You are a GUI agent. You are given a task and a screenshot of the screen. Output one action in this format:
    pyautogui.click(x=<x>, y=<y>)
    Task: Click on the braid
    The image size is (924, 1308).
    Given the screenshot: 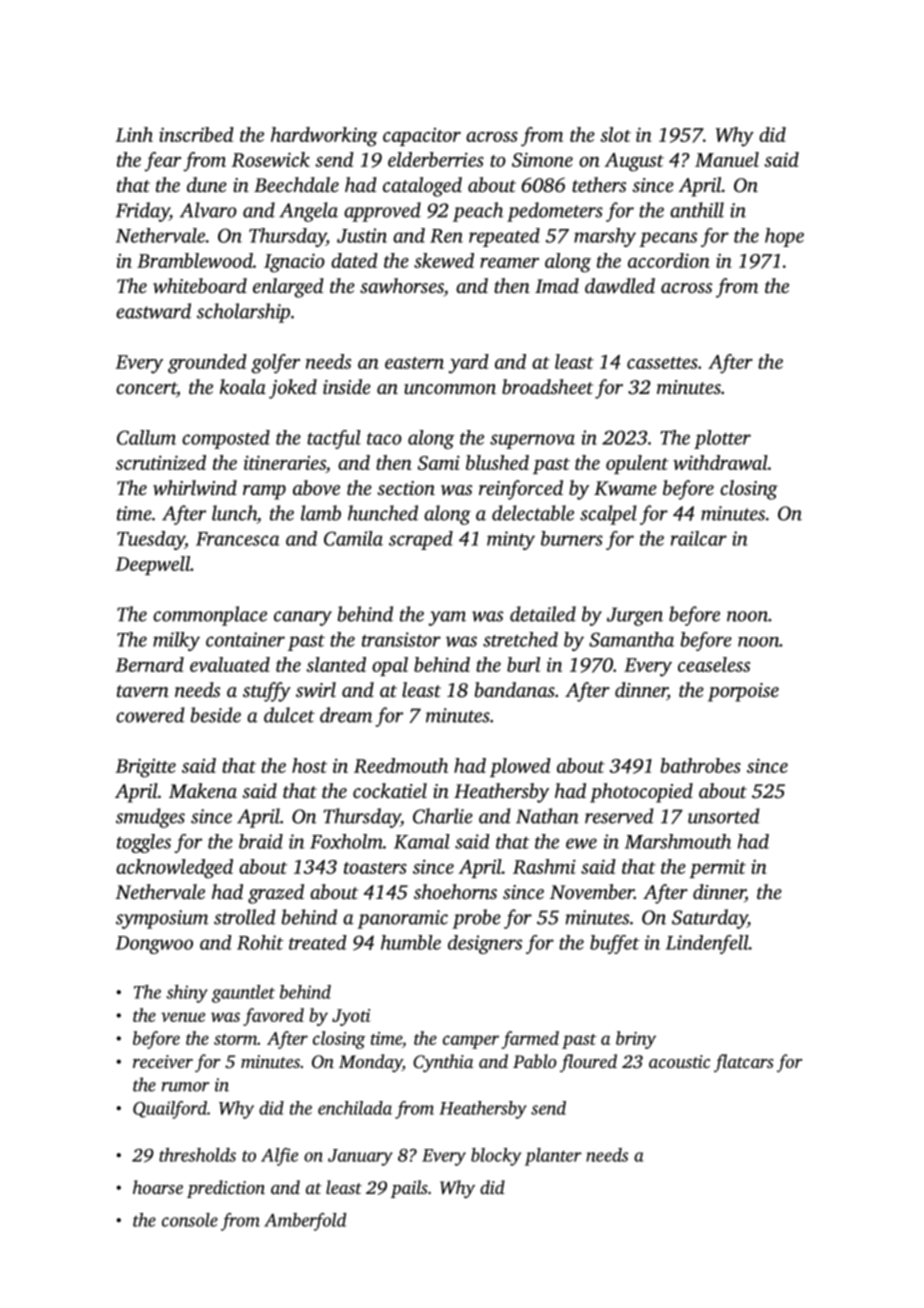 What is the action you would take?
    pyautogui.click(x=261, y=841)
